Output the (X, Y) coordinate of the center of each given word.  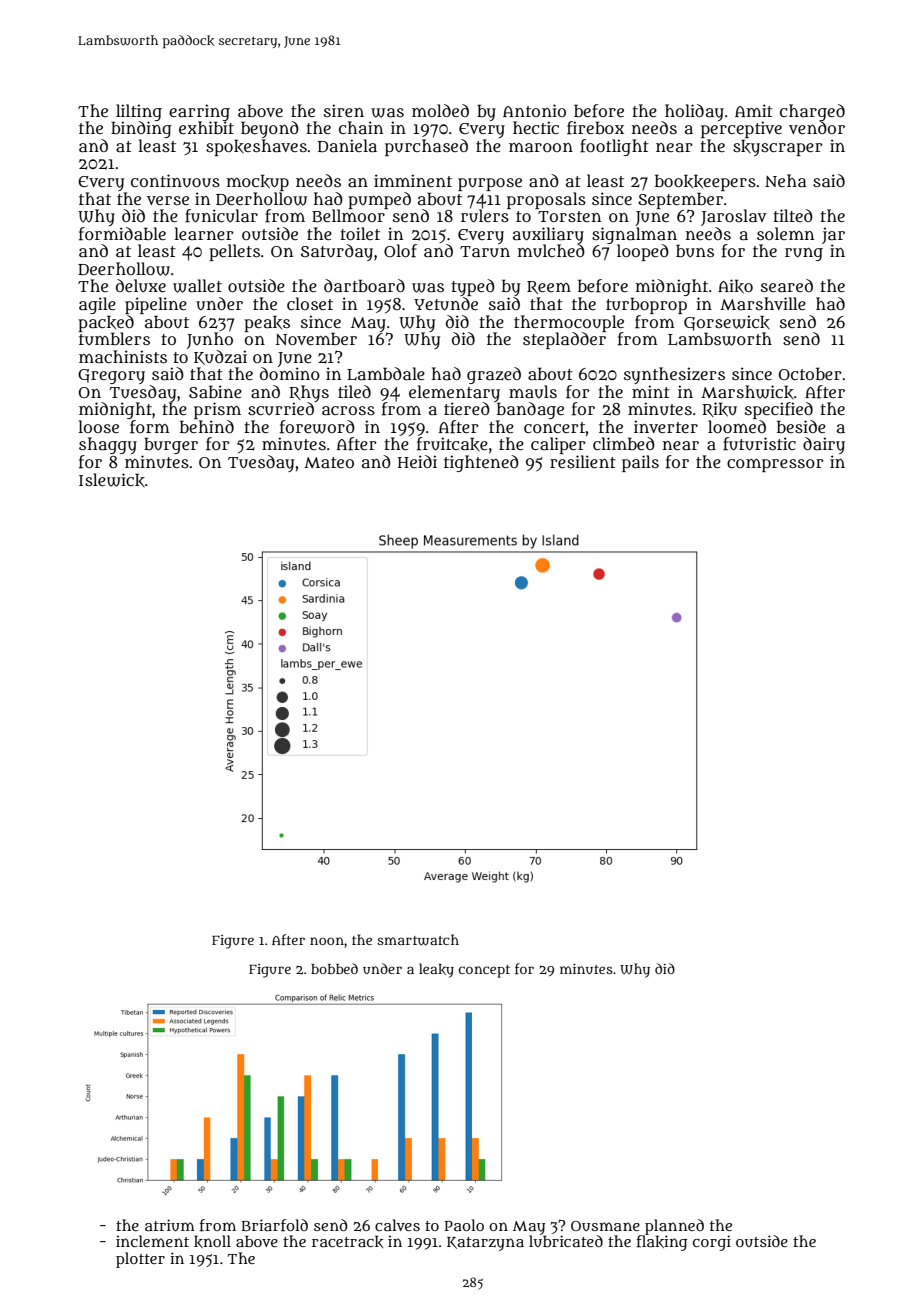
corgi (712, 1243)
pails (640, 463)
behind (207, 426)
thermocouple (569, 323)
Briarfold (275, 1225)
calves (397, 1225)
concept (484, 971)
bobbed (334, 968)
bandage (530, 410)
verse (168, 200)
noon (327, 941)
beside (801, 426)
